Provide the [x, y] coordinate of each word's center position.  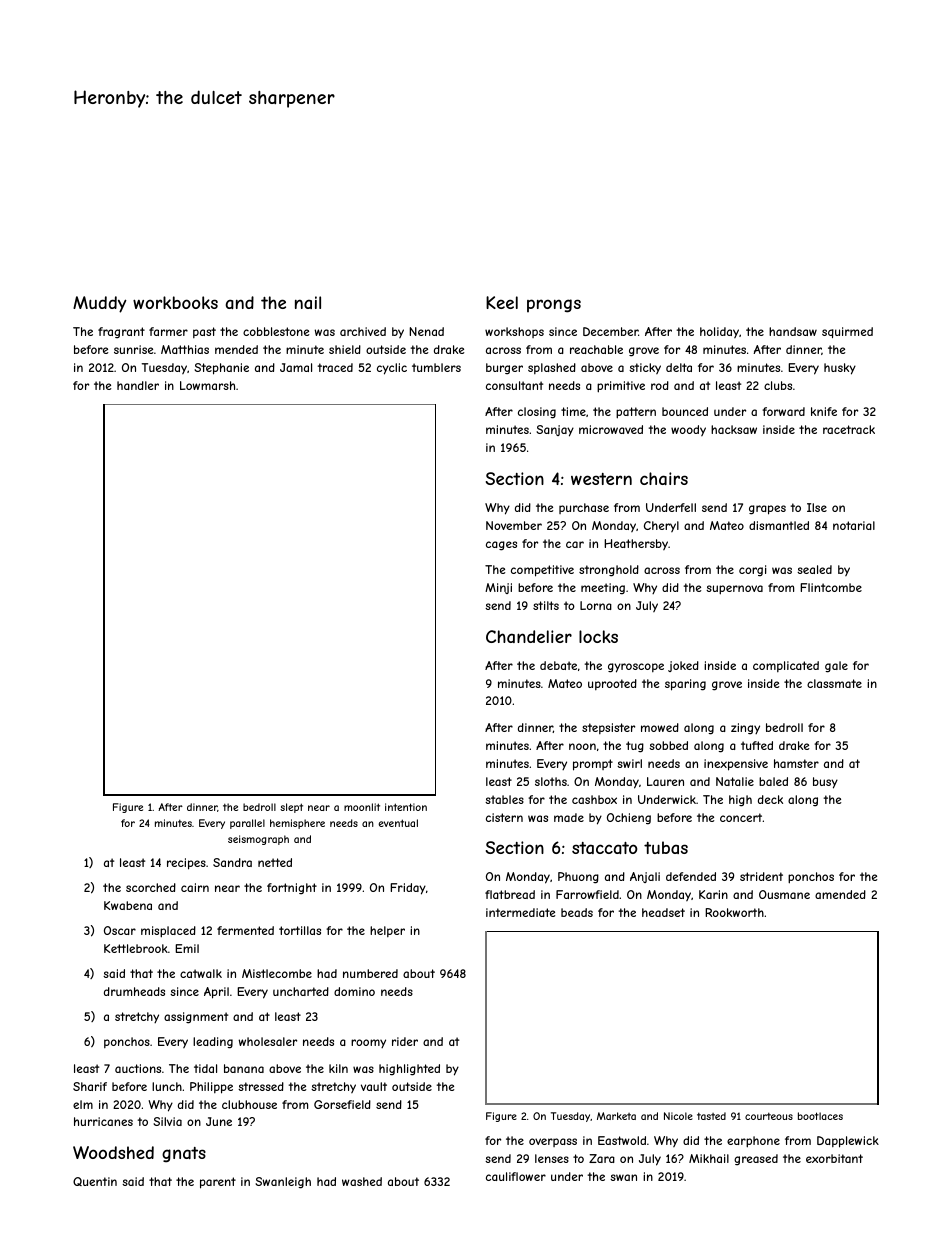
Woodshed [113, 1152]
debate [558, 665]
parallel [247, 824]
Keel [502, 302]
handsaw [793, 331]
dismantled [779, 525]
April [216, 993]
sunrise [133, 349]
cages [501, 546]
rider [405, 1041]
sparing [685, 685]
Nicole [678, 1116]
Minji [498, 588]
